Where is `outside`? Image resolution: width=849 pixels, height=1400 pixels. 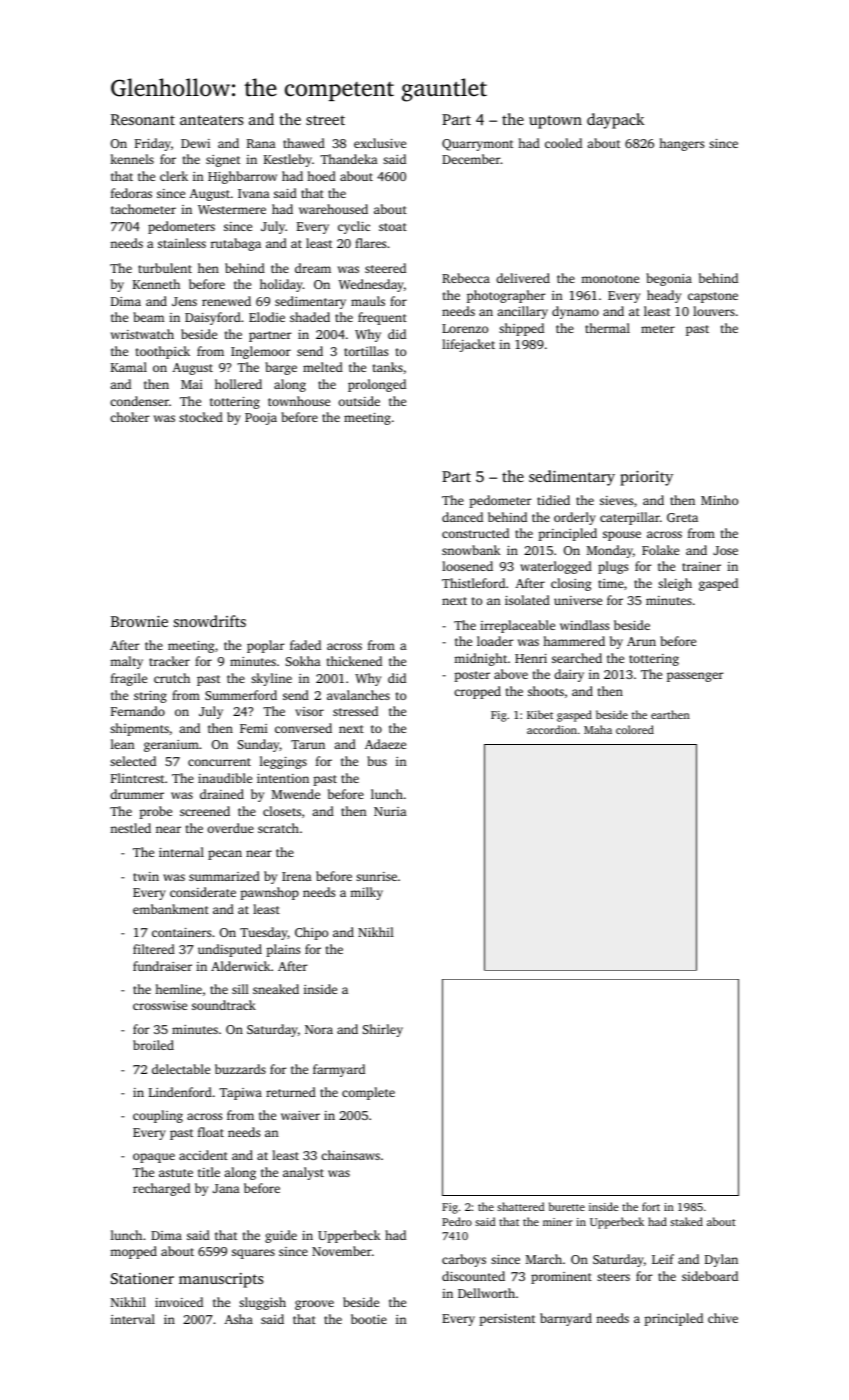 outside is located at coordinates (359, 401).
